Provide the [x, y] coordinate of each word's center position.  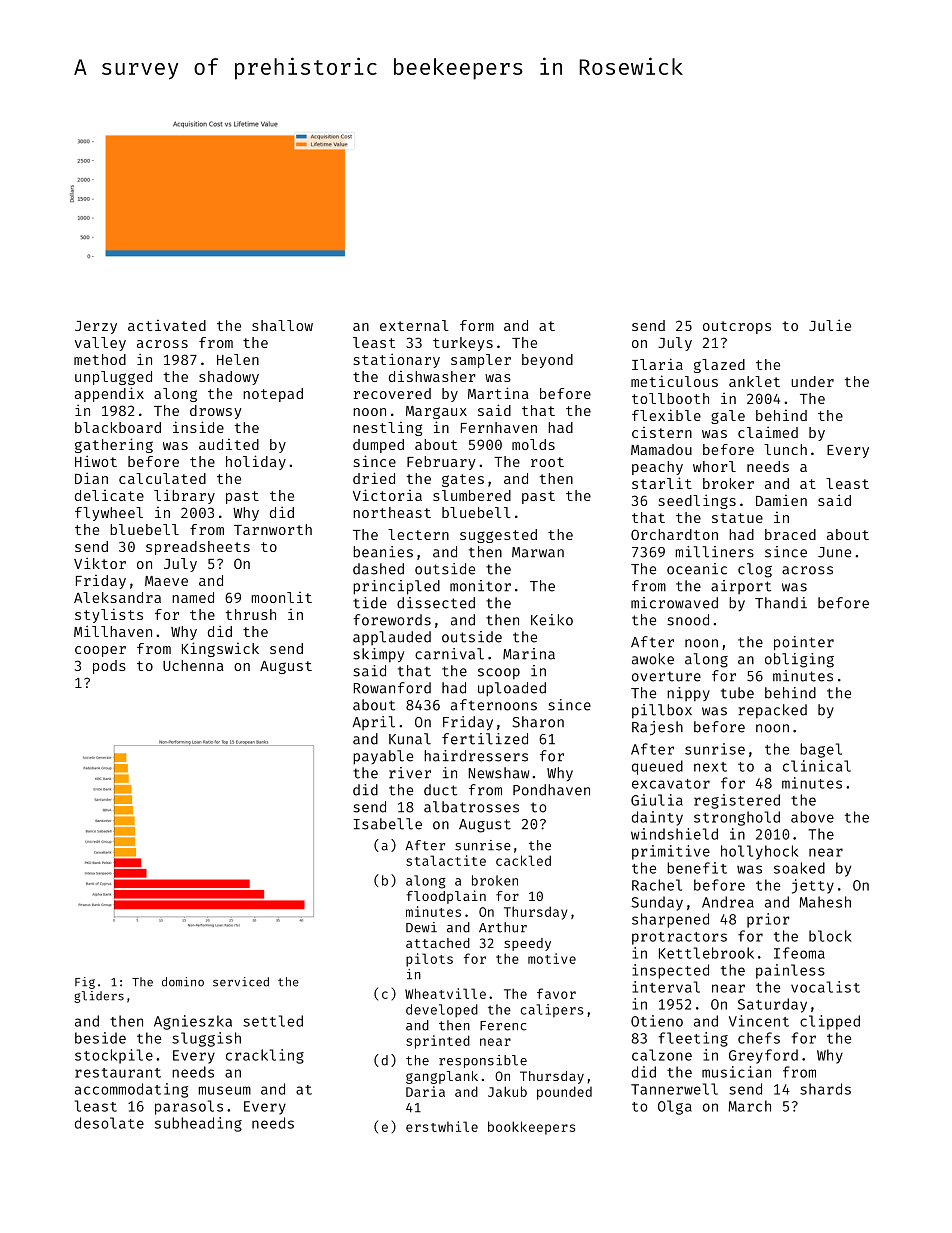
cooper [100, 651]
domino [183, 982]
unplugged [113, 378]
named [193, 597]
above [812, 817]
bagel [821, 750]
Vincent [759, 1021]
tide [370, 603]
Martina [498, 393]
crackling [265, 1056]
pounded [564, 1093]
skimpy [378, 655]
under [812, 381]
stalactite [446, 860]
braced [790, 534]
